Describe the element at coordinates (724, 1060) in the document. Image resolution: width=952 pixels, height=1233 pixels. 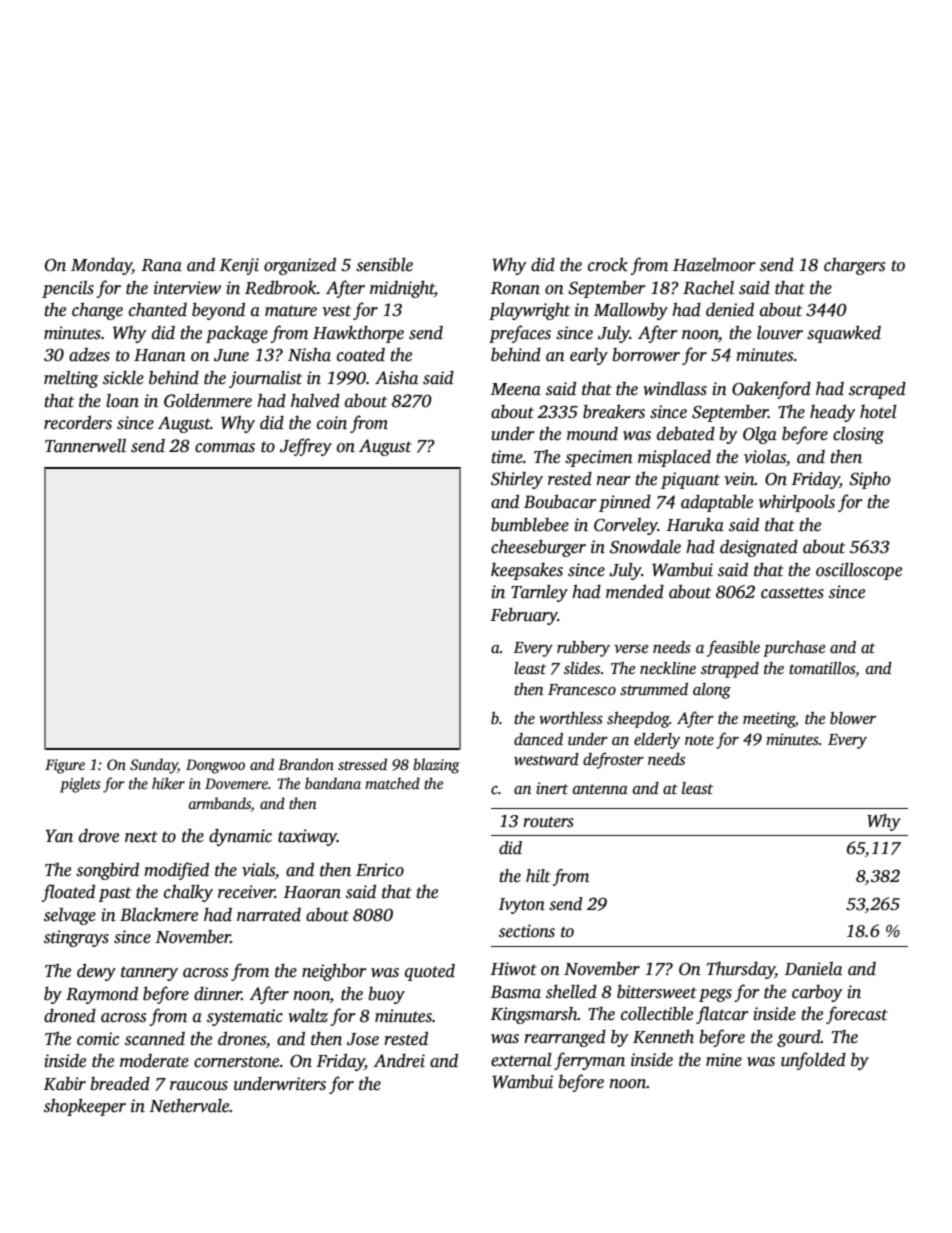
I see `mine` at that location.
